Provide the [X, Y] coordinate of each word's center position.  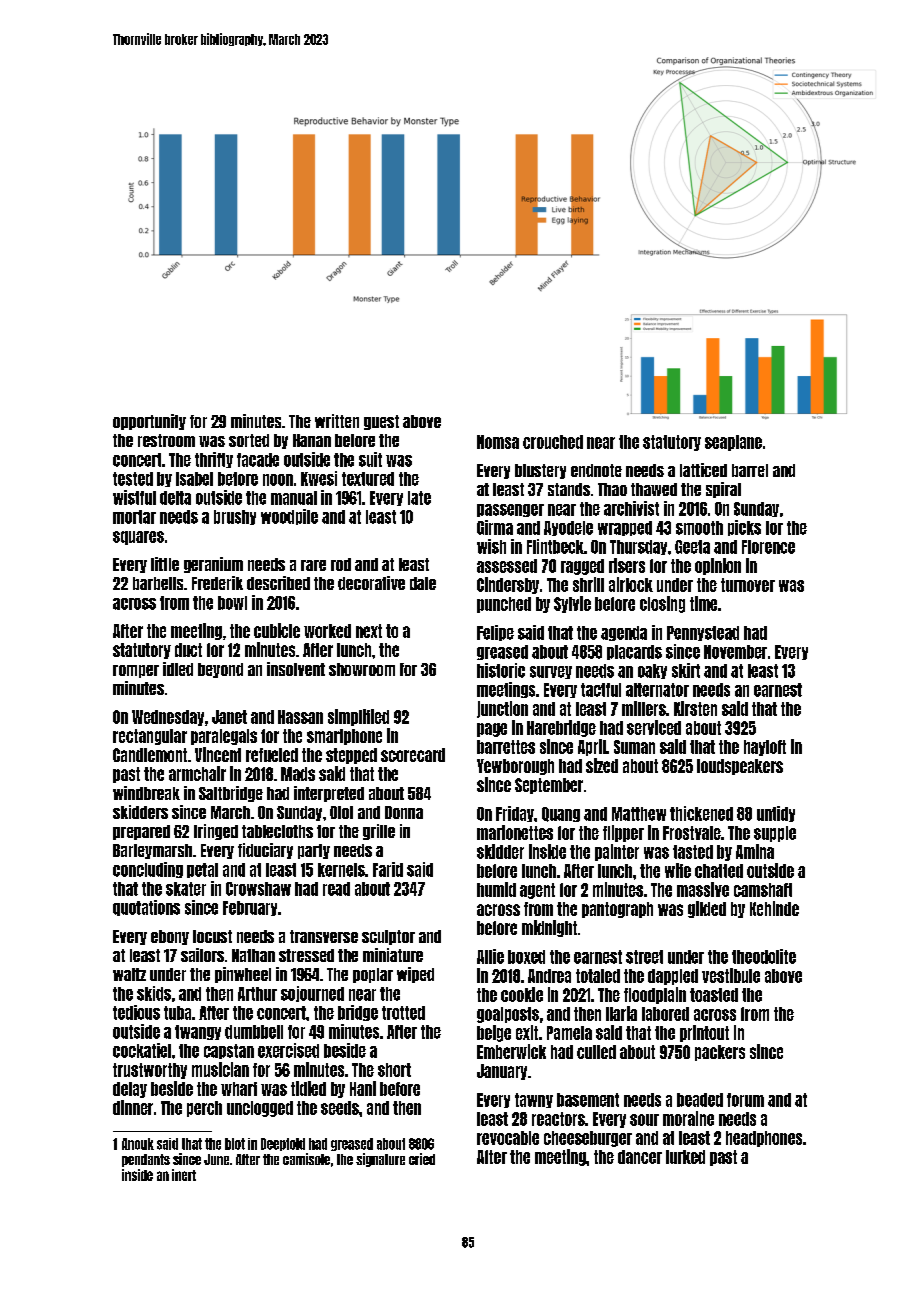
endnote [596, 470]
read [336, 889]
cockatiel [142, 1050]
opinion [718, 566]
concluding [148, 870]
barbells [158, 583]
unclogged [260, 1109]
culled [596, 1052]
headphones [764, 1139]
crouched [553, 442]
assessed [507, 566]
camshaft [763, 890]
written [337, 421]
